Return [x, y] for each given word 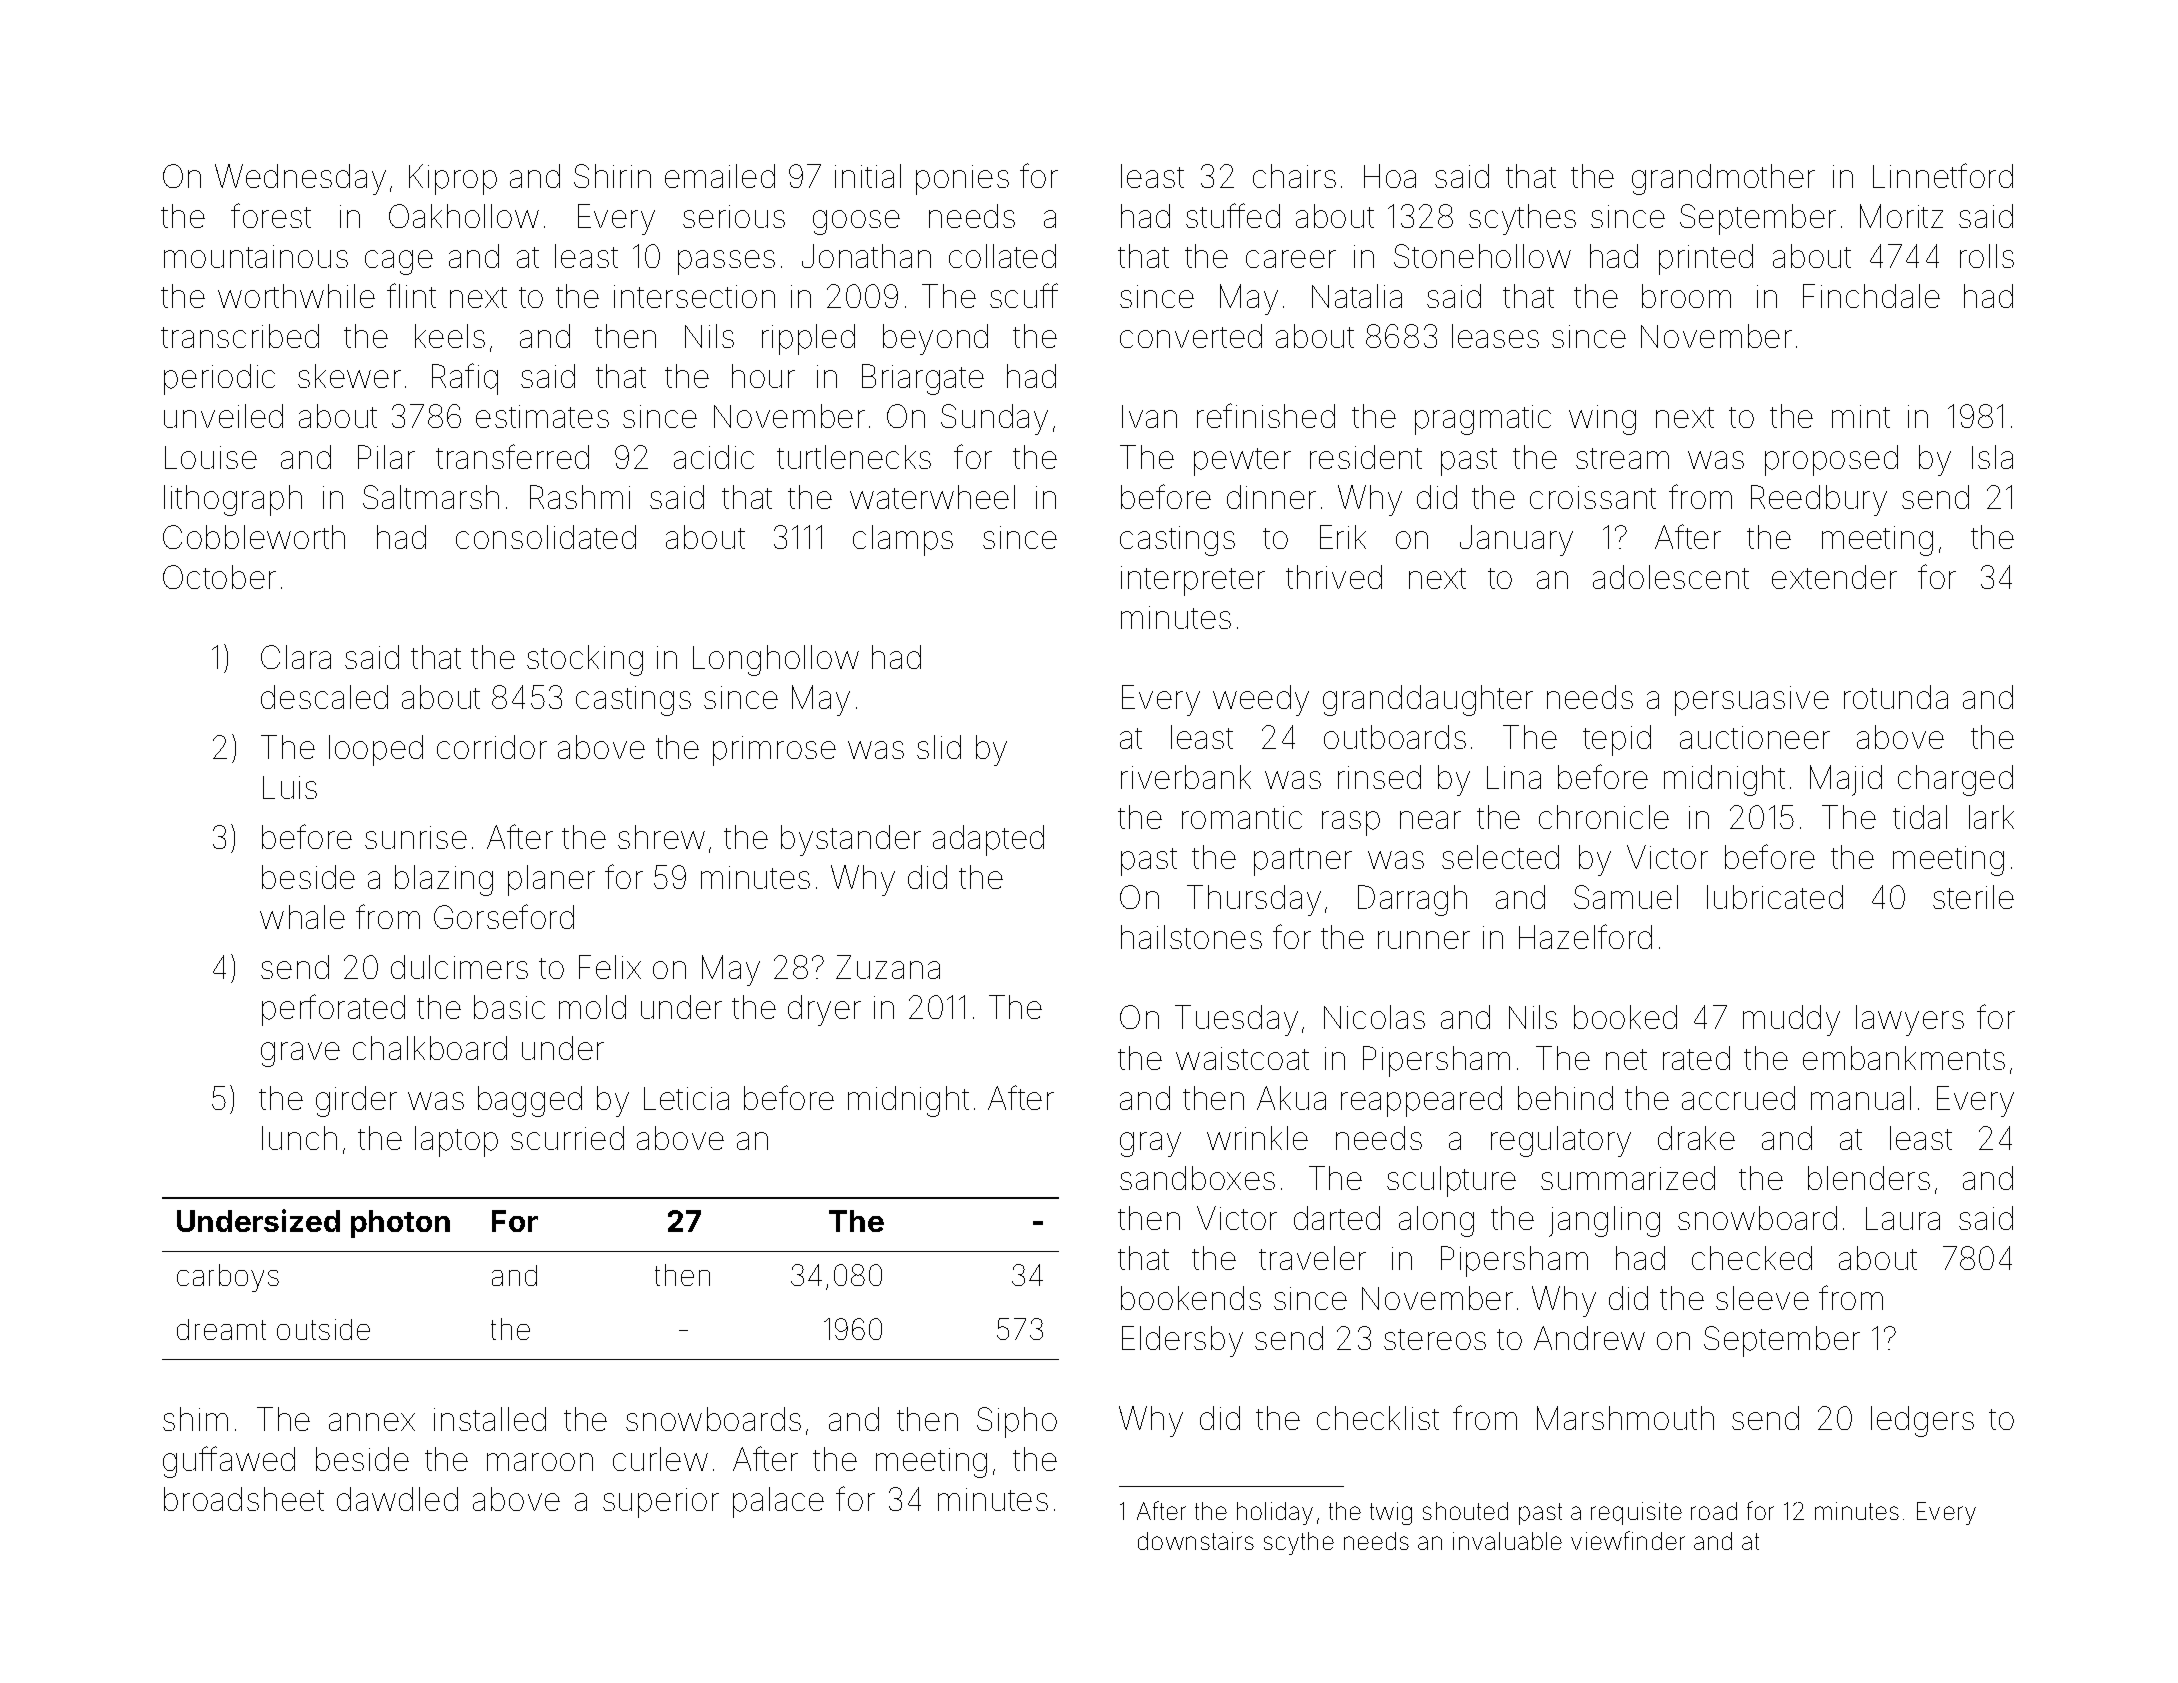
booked [1625, 1017]
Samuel [1626, 897]
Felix [610, 967]
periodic [219, 379]
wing [1602, 420]
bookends [1191, 1298]
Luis [290, 787]
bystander [851, 840]
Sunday [994, 419]
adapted [988, 840]
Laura [1903, 1218]
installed [490, 1419]
